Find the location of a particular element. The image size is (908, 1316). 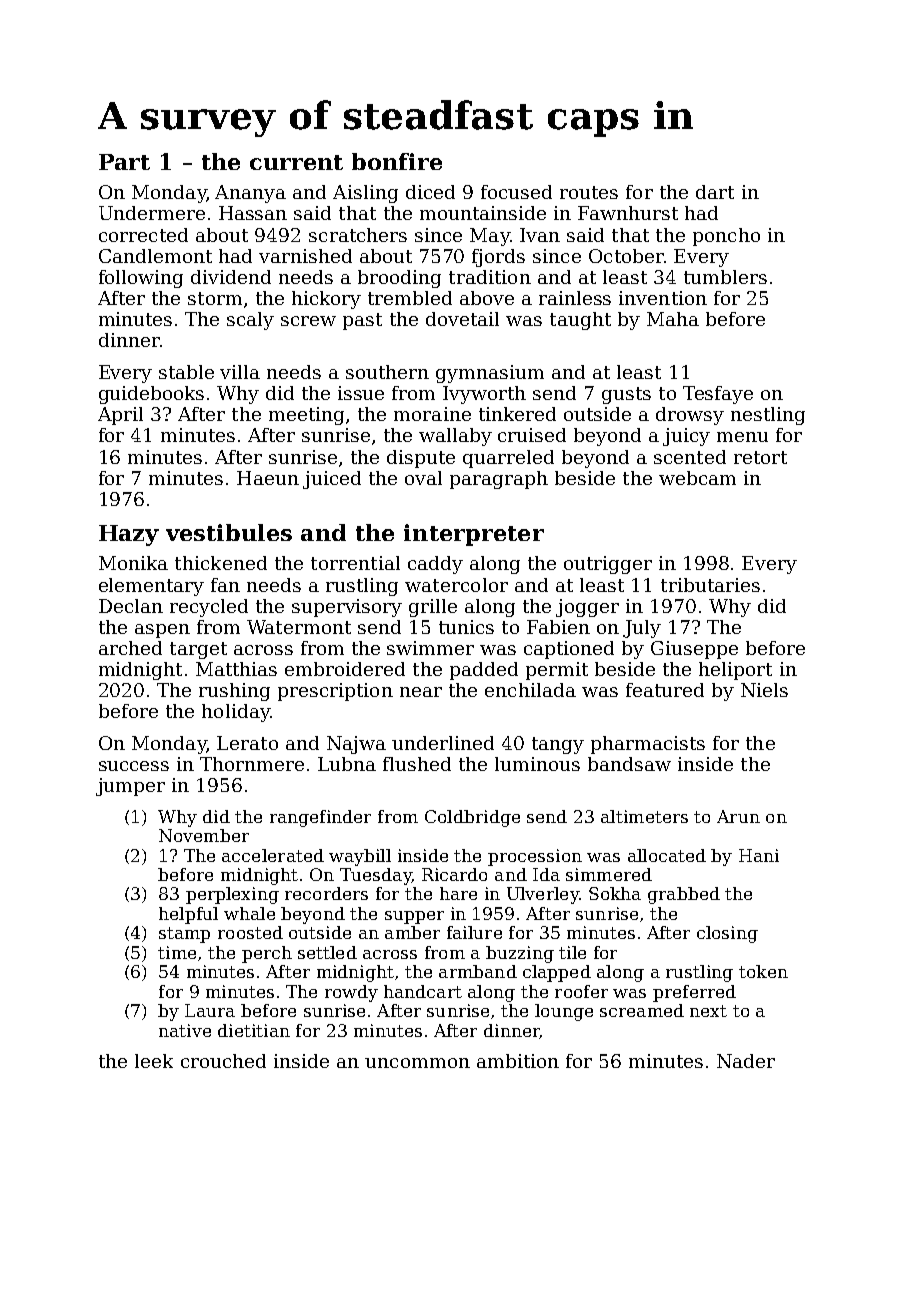

perplexing is located at coordinates (232, 895).
